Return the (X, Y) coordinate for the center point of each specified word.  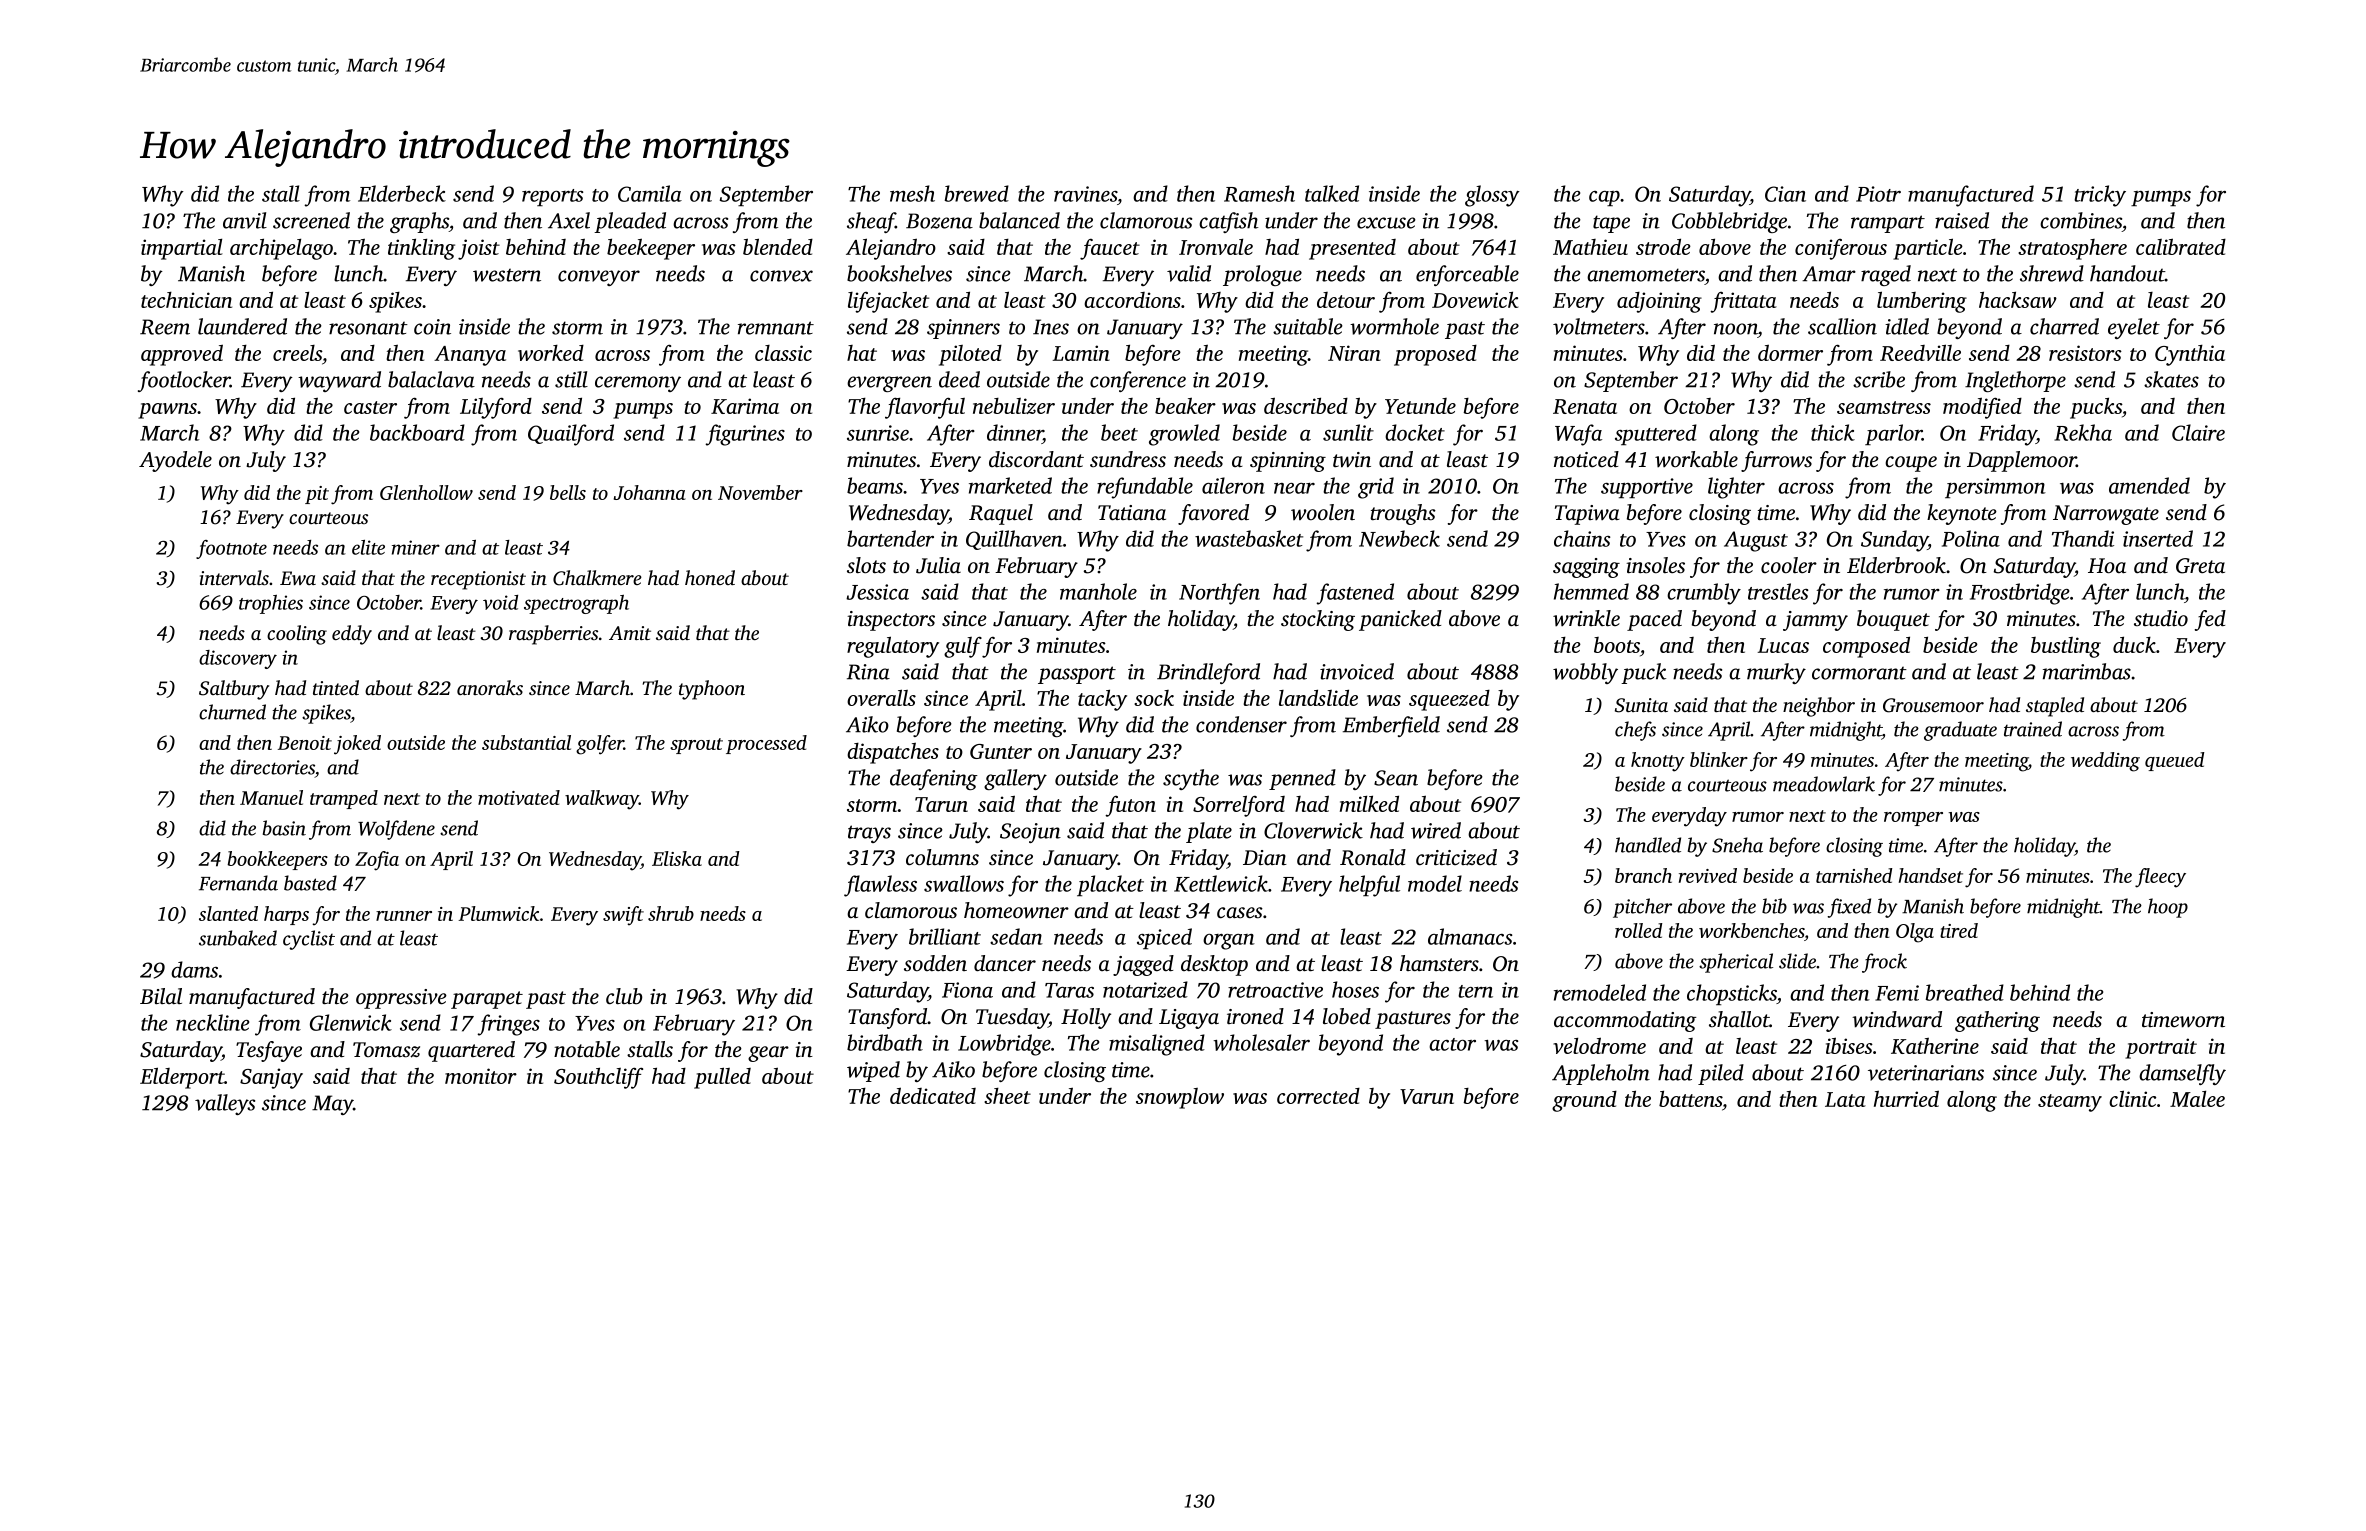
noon (1736, 329)
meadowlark (1824, 784)
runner (404, 916)
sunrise (878, 433)
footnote (231, 549)
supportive (1647, 488)
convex (781, 276)
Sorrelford (1239, 806)
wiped (873, 1071)
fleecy (2160, 878)
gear (768, 1054)
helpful (1369, 886)
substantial (526, 742)
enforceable (1467, 275)
